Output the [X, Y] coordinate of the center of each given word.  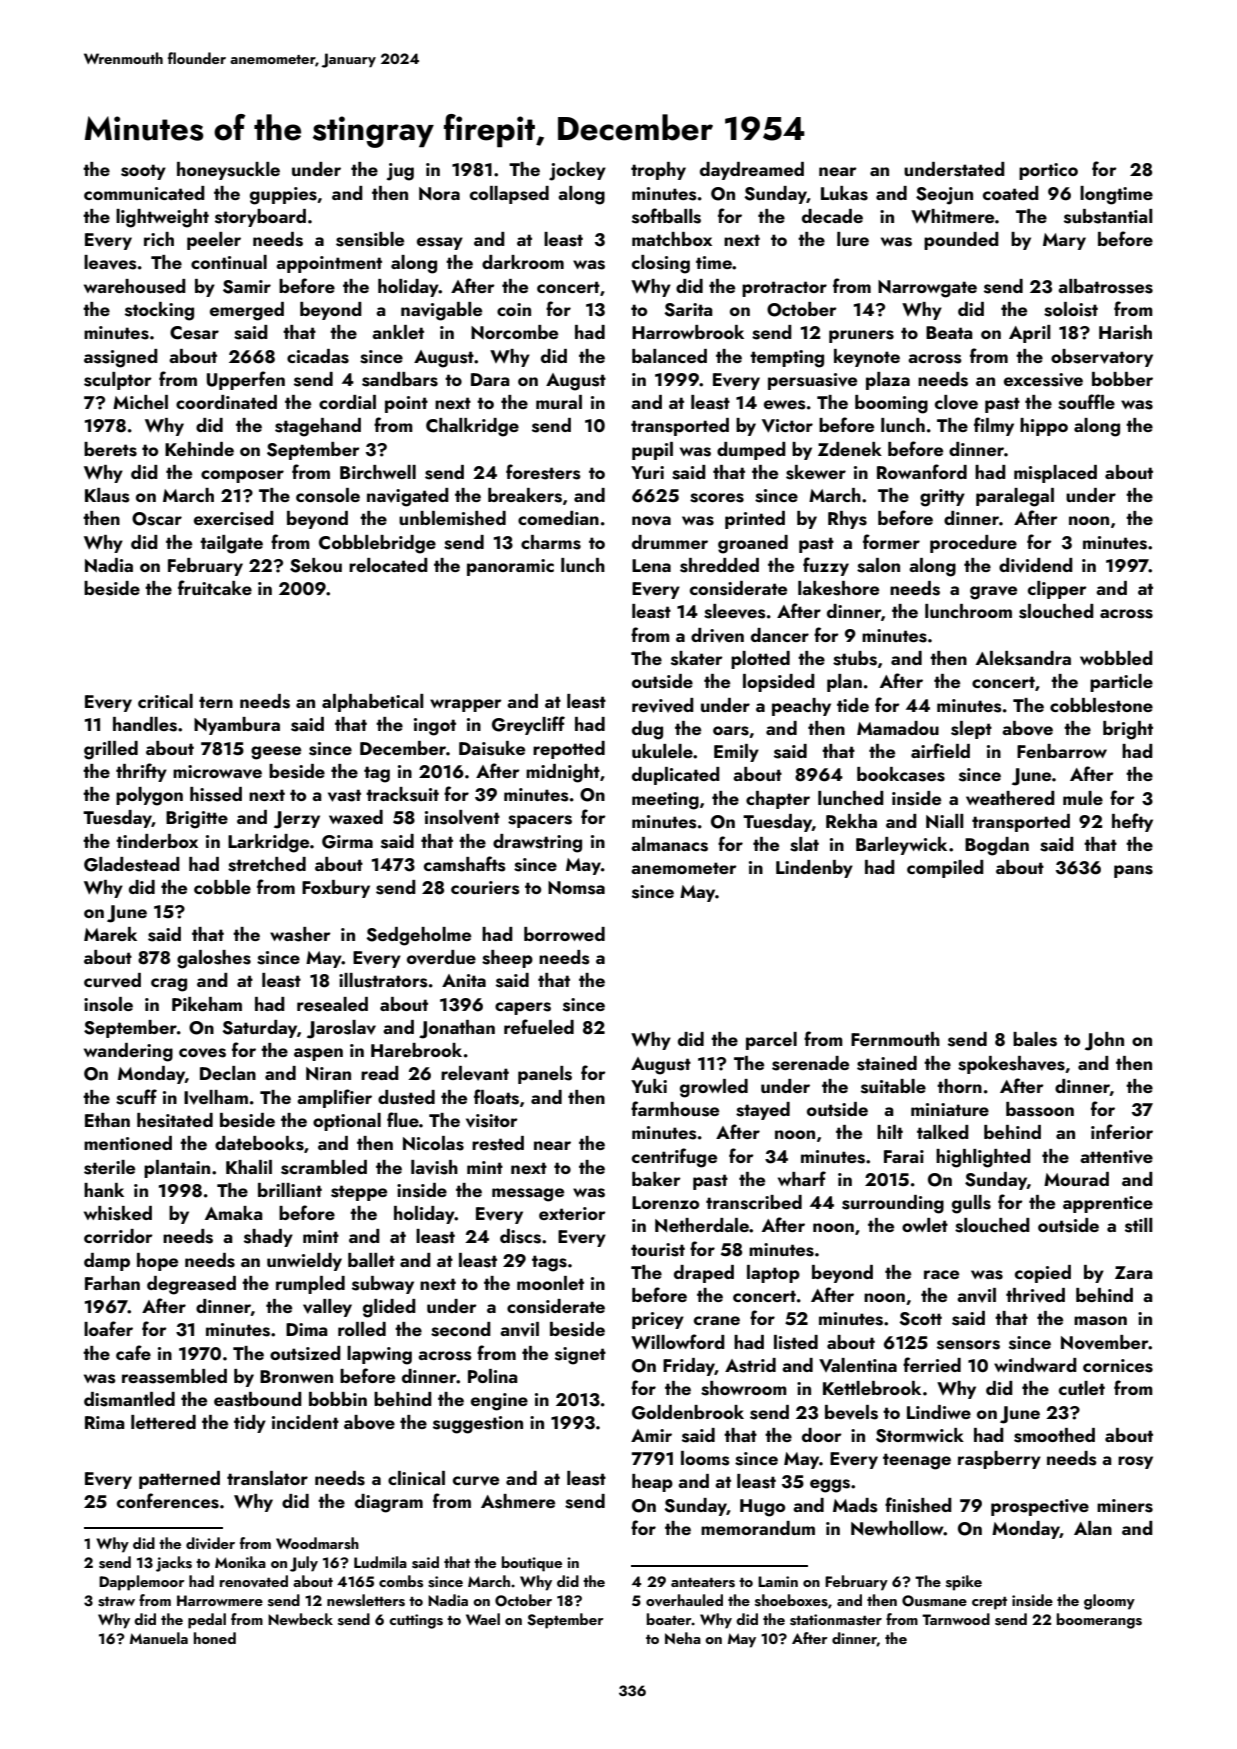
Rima [105, 1422]
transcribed [754, 1202]
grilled [111, 750]
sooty [143, 172]
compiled [945, 869]
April [1030, 334]
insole [108, 1004]
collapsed [509, 195]
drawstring [537, 843]
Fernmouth [895, 1039]
